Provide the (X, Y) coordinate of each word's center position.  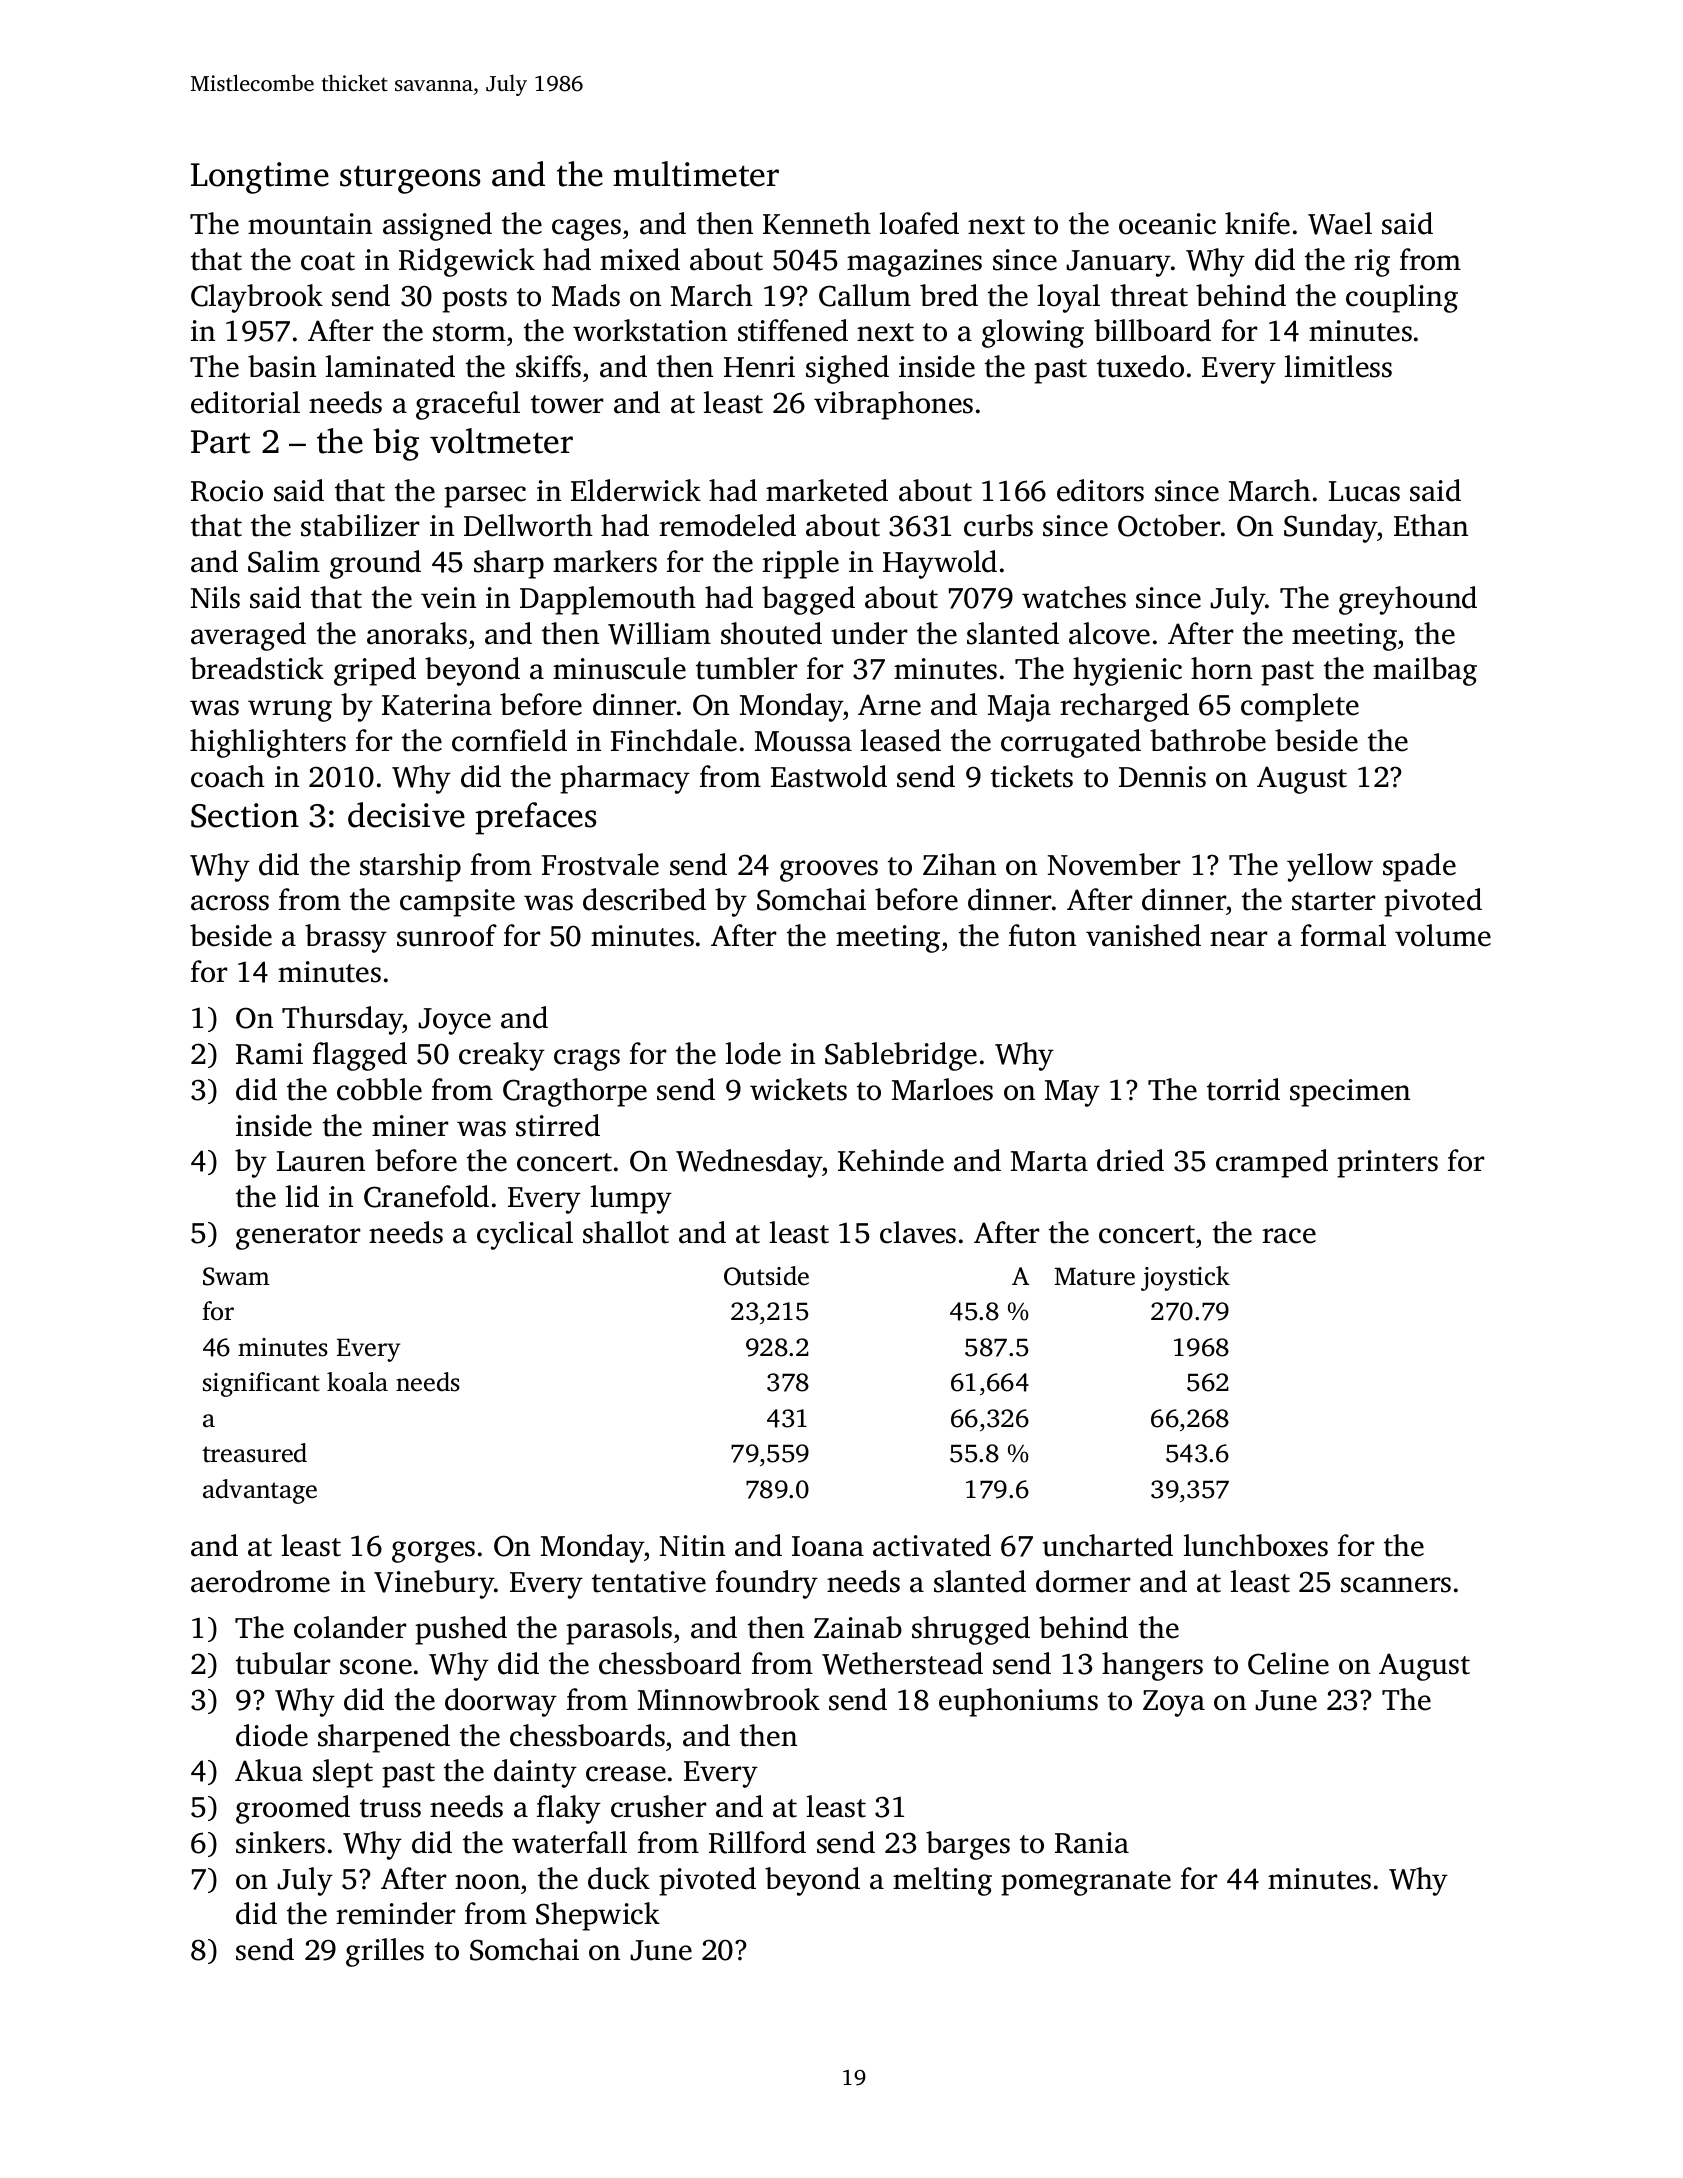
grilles (385, 1952)
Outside (766, 1276)
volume (1443, 935)
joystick (1185, 1278)
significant (261, 1384)
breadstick (257, 668)
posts (474, 300)
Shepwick (598, 1916)
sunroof (447, 935)
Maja (1019, 708)
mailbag (1425, 671)
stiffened (793, 330)
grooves (829, 871)
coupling (1402, 298)
